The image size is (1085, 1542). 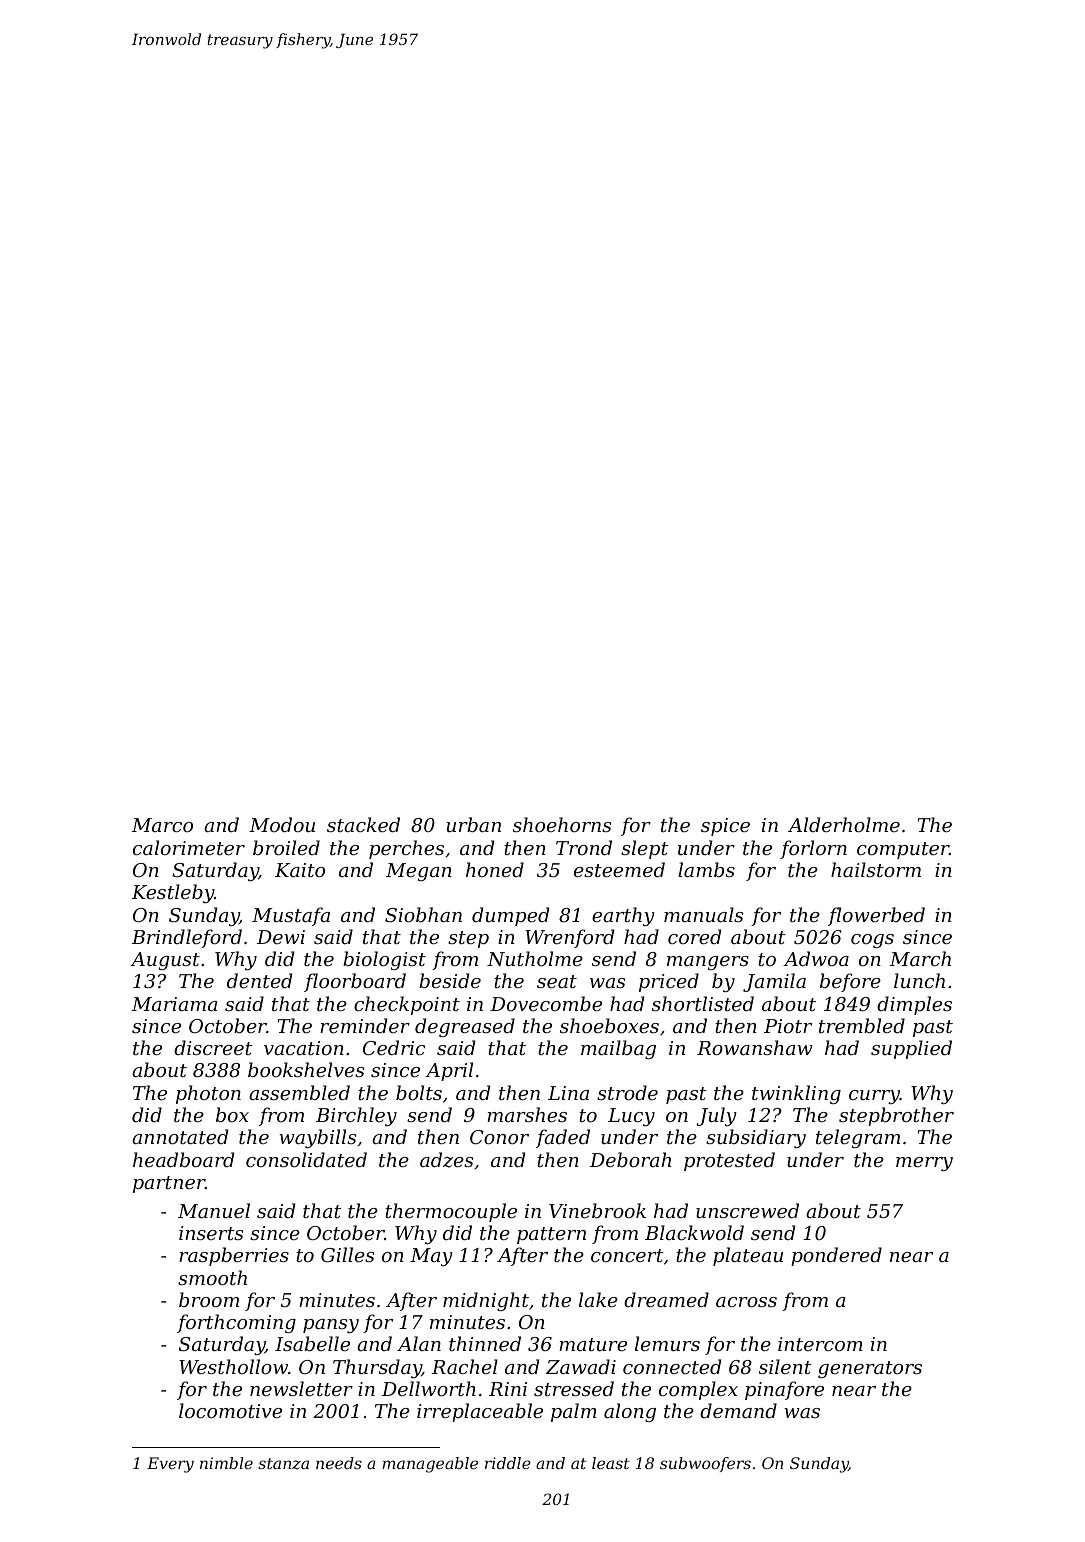 I want to click on lemurs, so click(x=667, y=1343).
